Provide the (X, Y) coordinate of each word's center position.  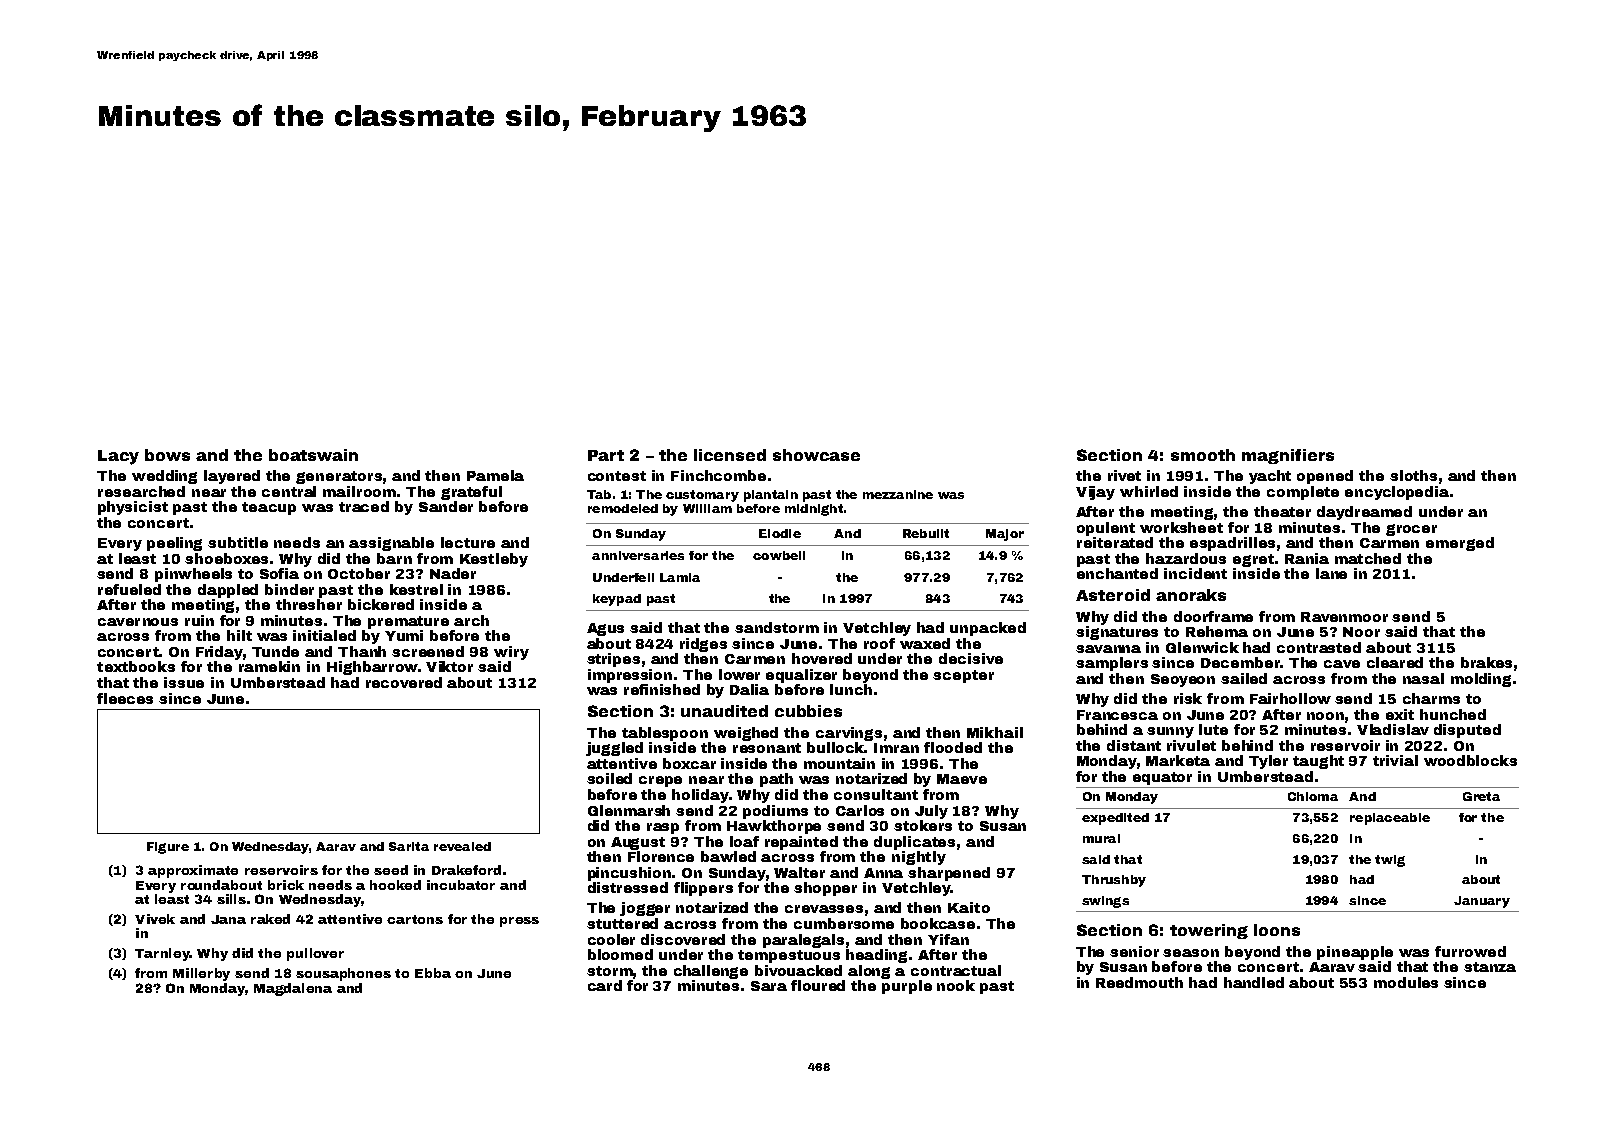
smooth (1203, 455)
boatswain (313, 455)
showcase (816, 455)
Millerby (201, 974)
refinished (662, 689)
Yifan (948, 939)
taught (1318, 762)
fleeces (125, 698)
